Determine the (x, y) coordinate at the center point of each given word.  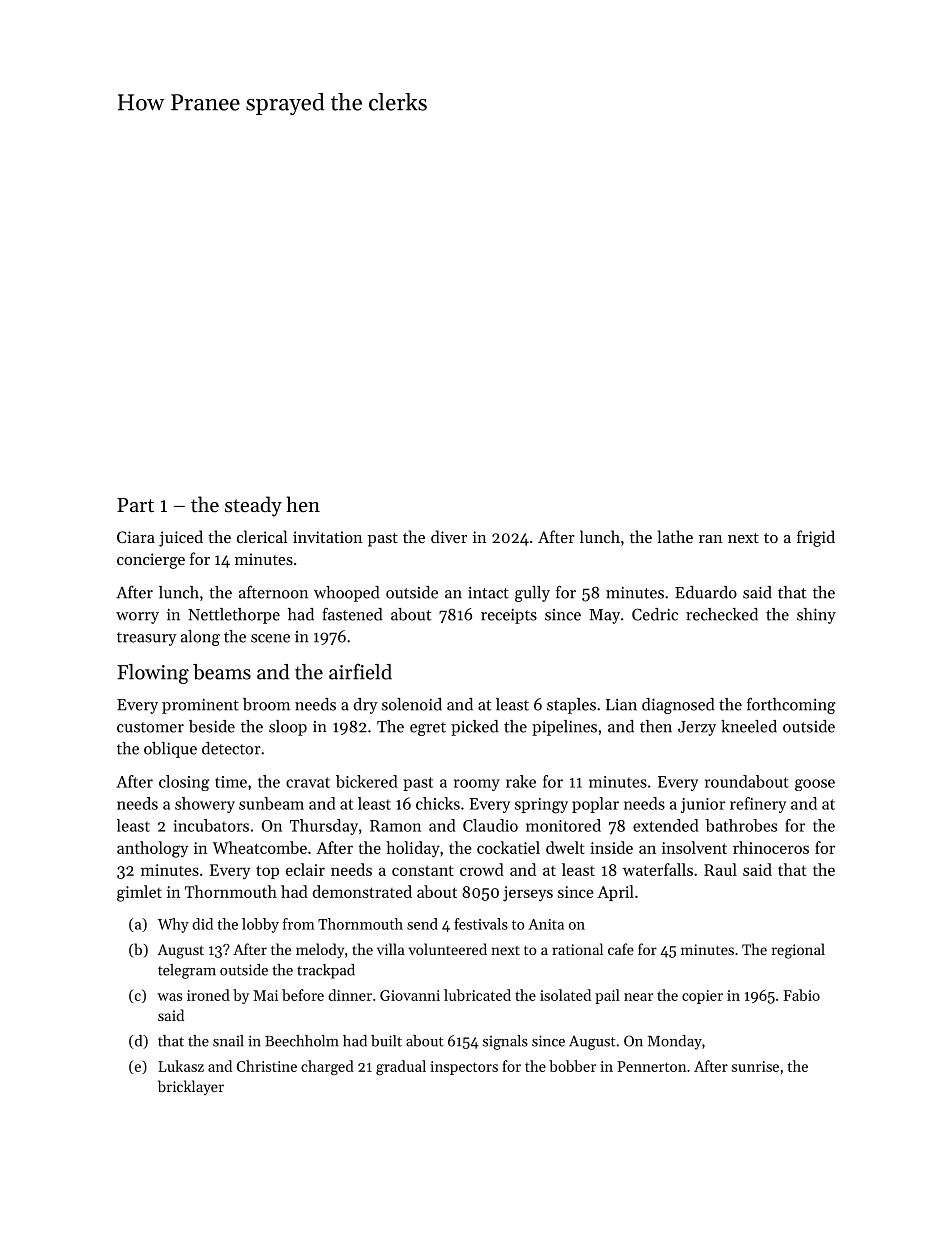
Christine (267, 1066)
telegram (187, 971)
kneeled (749, 726)
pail (607, 996)
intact (488, 593)
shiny (816, 616)
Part (135, 505)
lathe (675, 536)
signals (505, 1042)
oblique (170, 750)
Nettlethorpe (234, 616)
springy (541, 806)
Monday (675, 1042)
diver (449, 536)
